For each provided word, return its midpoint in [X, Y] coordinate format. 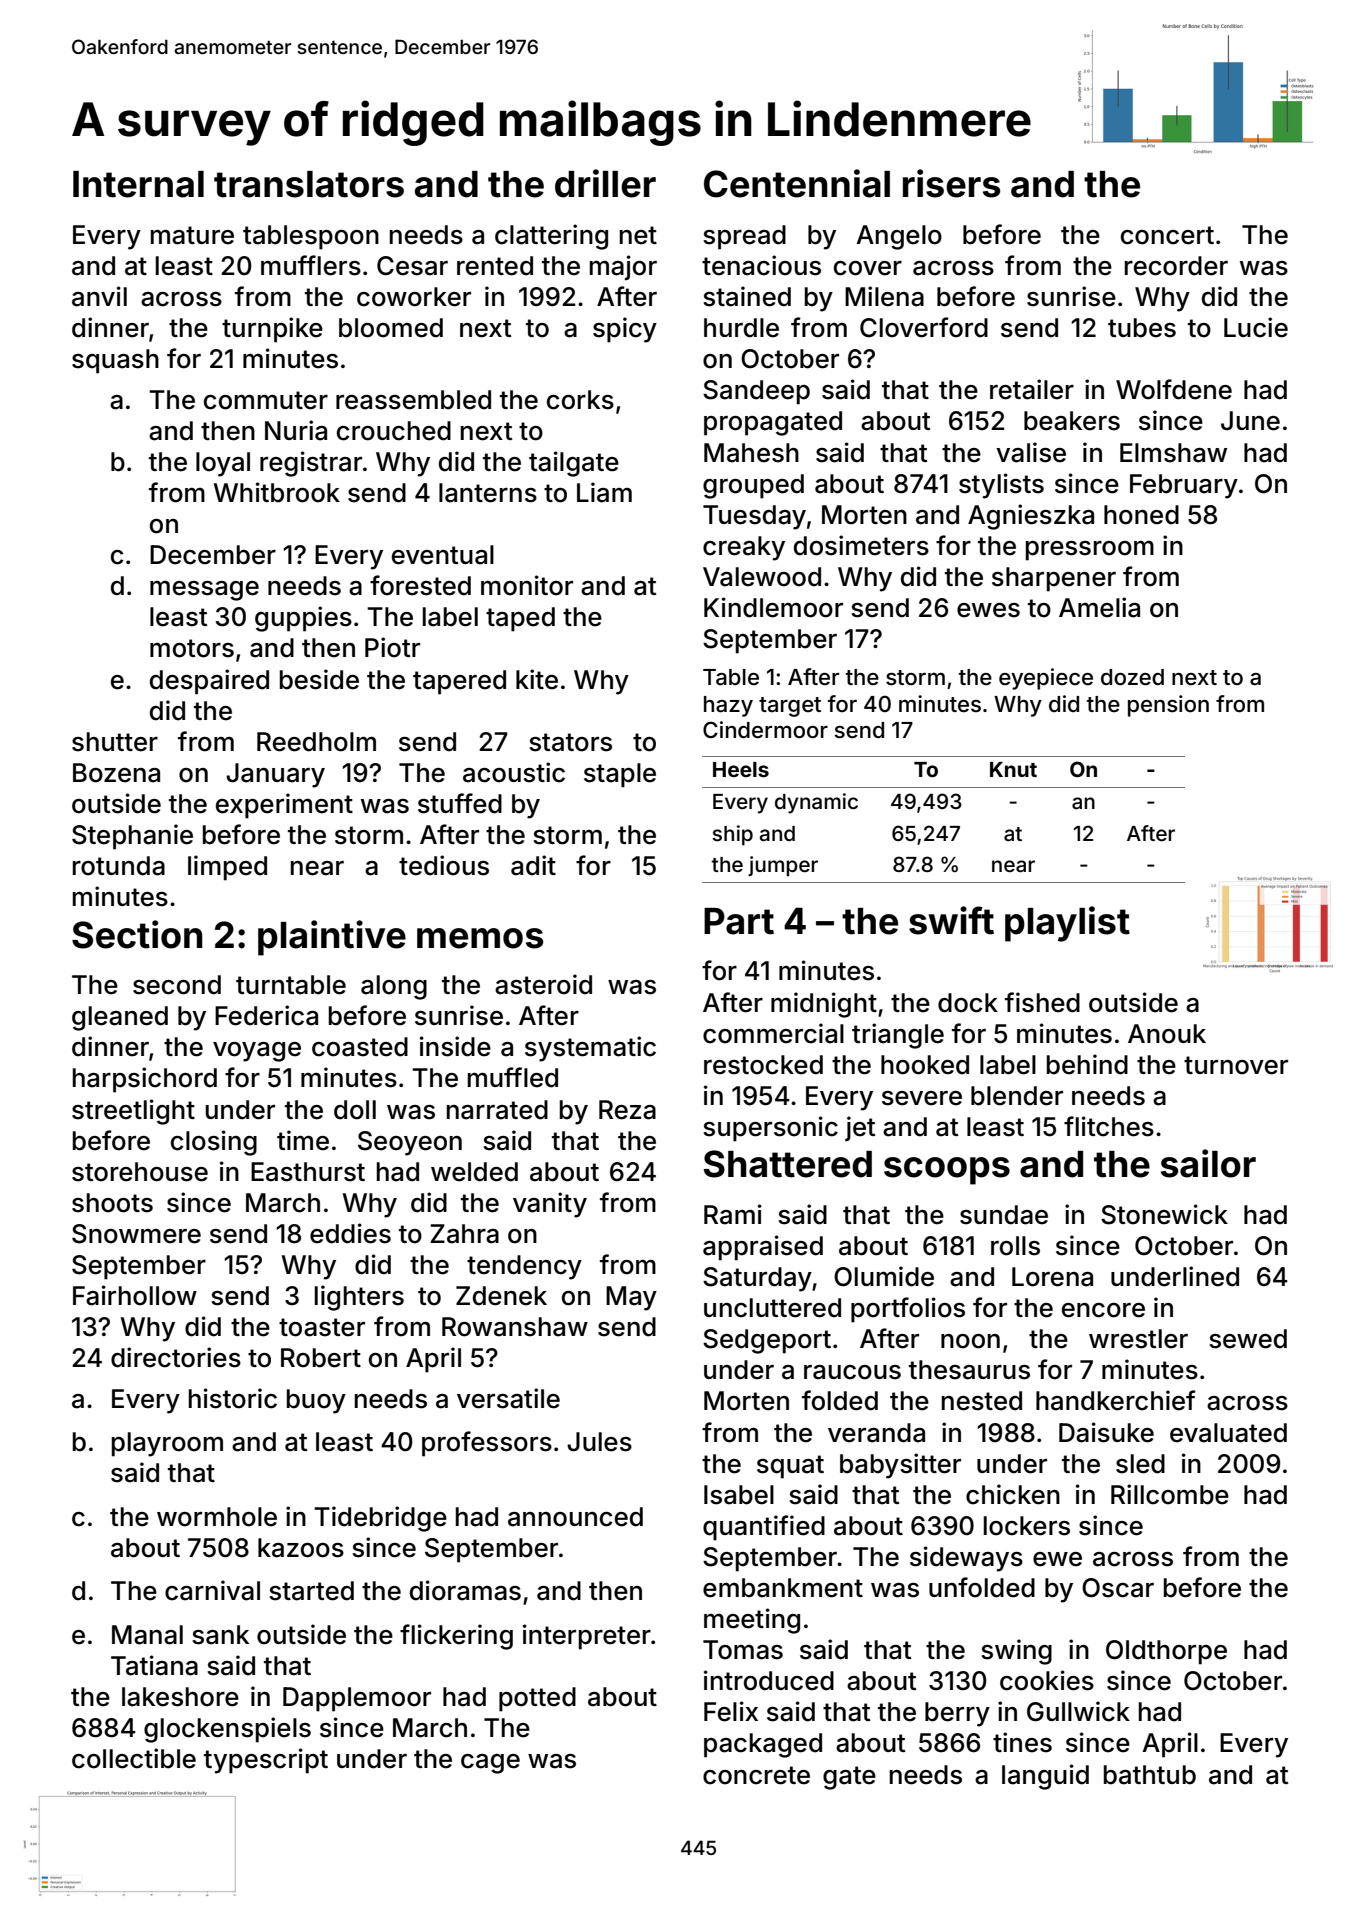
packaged [763, 1745]
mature [192, 235]
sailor [1208, 1163]
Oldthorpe [1166, 1652]
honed [1141, 515]
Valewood [762, 577]
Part [739, 921]
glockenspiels [227, 1730]
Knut [1013, 769]
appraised [763, 1248]
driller [605, 183]
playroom [167, 1444]
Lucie [1256, 327]
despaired [209, 682]
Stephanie [132, 837]
